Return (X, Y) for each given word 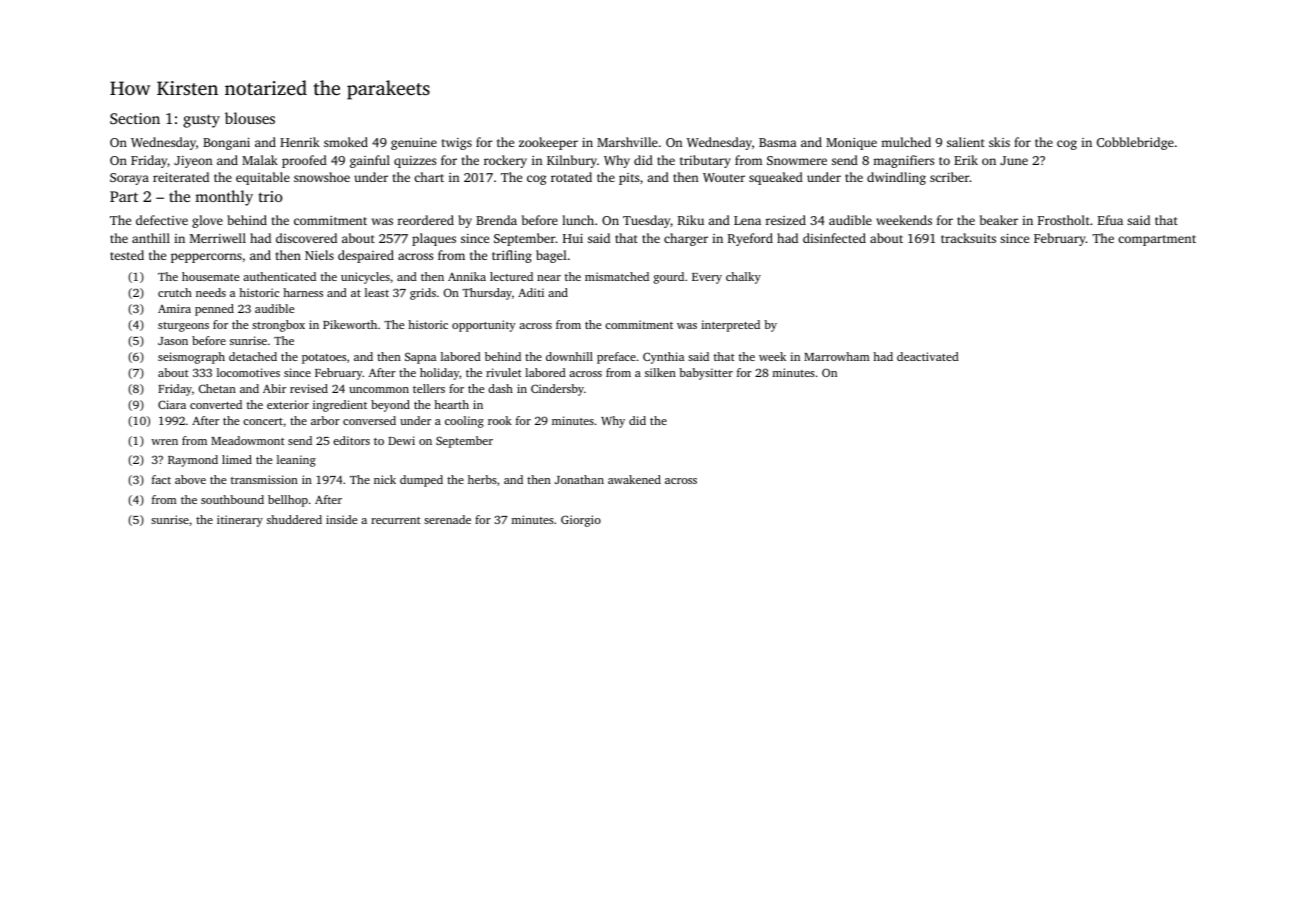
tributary (705, 161)
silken (660, 372)
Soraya (129, 179)
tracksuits (968, 238)
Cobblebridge (1135, 143)
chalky (743, 278)
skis (999, 142)
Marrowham (837, 356)
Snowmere (797, 160)
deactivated (928, 356)
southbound (232, 499)
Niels (319, 255)
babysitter (706, 374)
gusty (201, 121)
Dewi (401, 440)
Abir (274, 388)
